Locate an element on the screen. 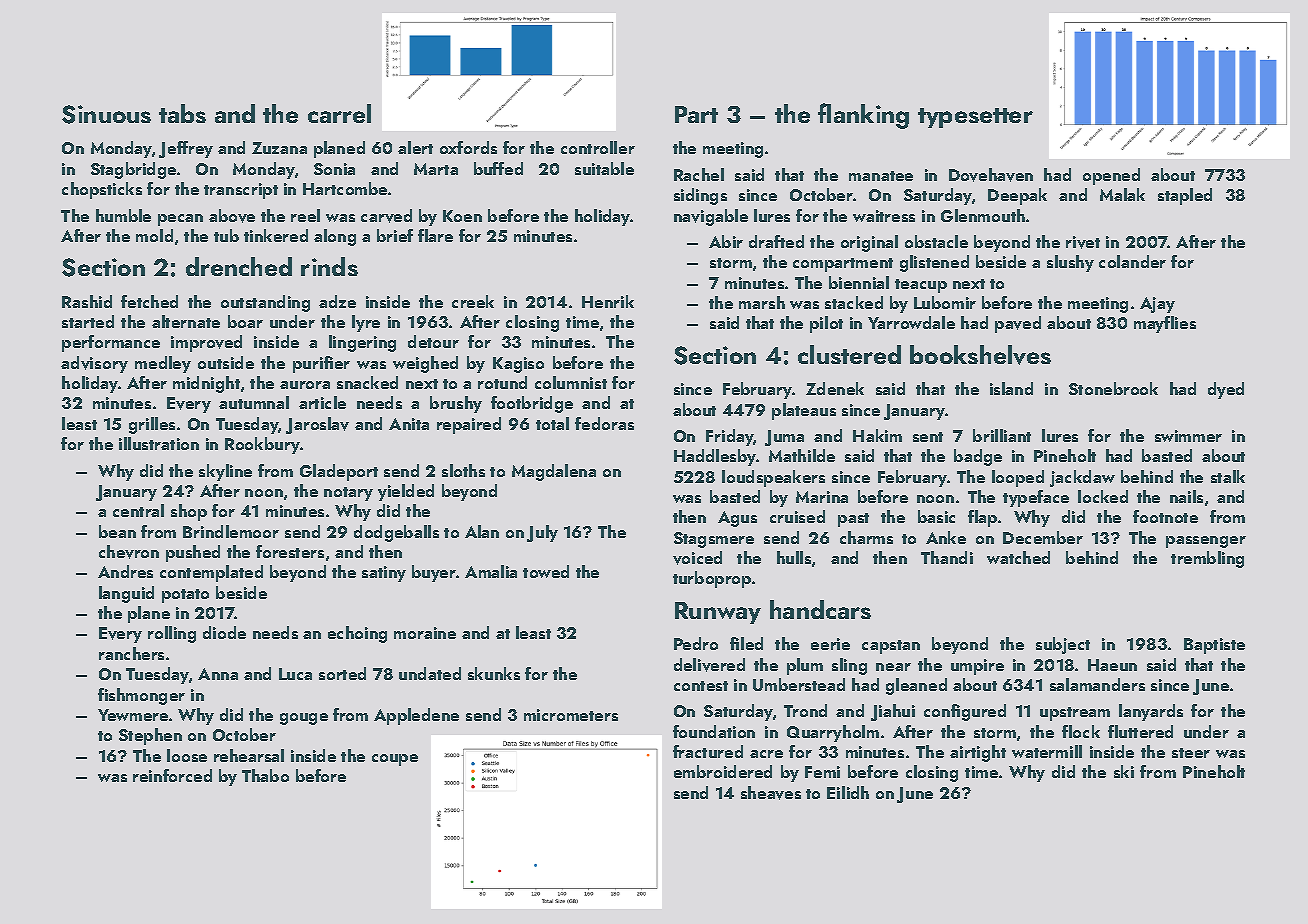  controller is located at coordinates (598, 147).
